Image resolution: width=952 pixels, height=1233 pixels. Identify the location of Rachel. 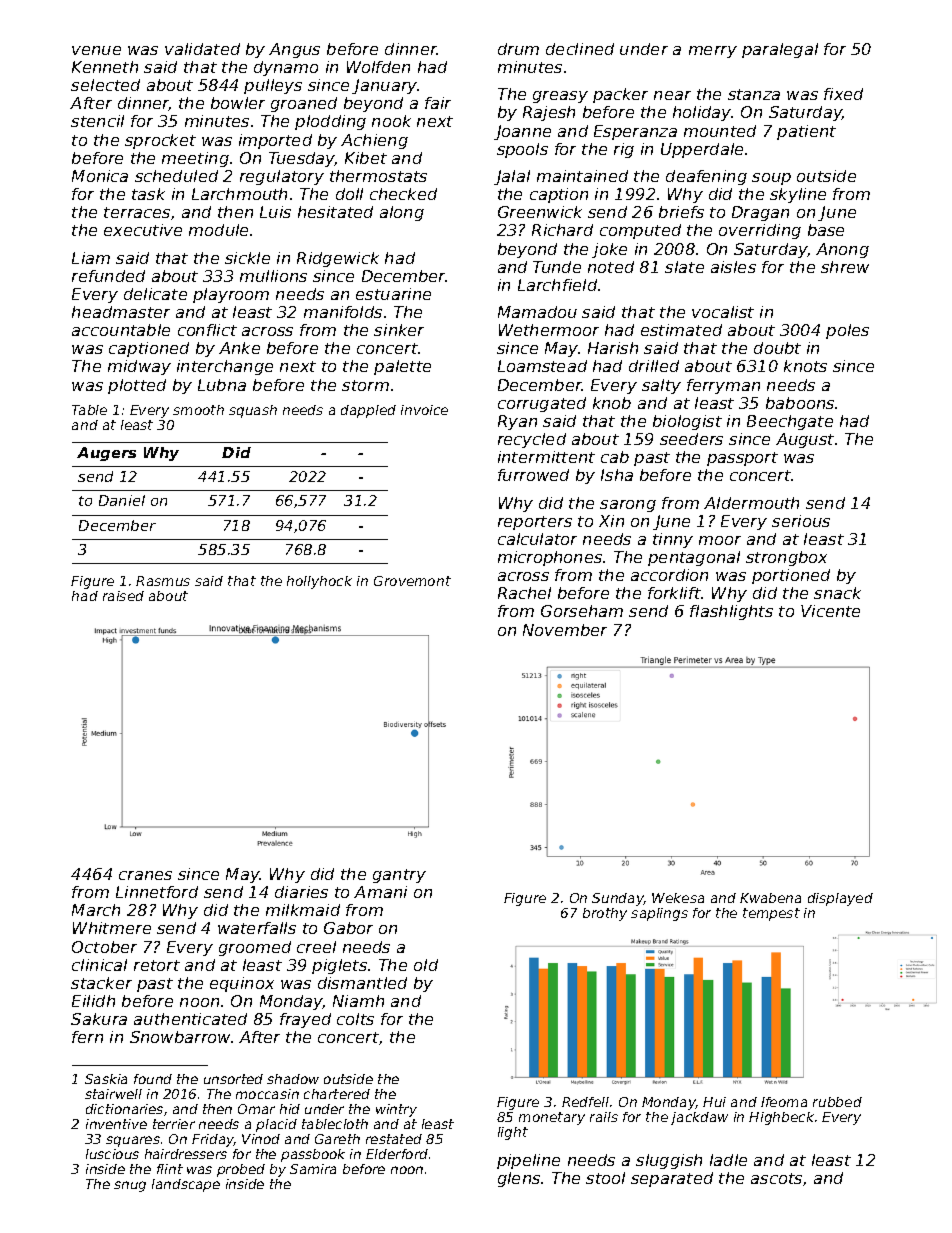
(524, 593).
